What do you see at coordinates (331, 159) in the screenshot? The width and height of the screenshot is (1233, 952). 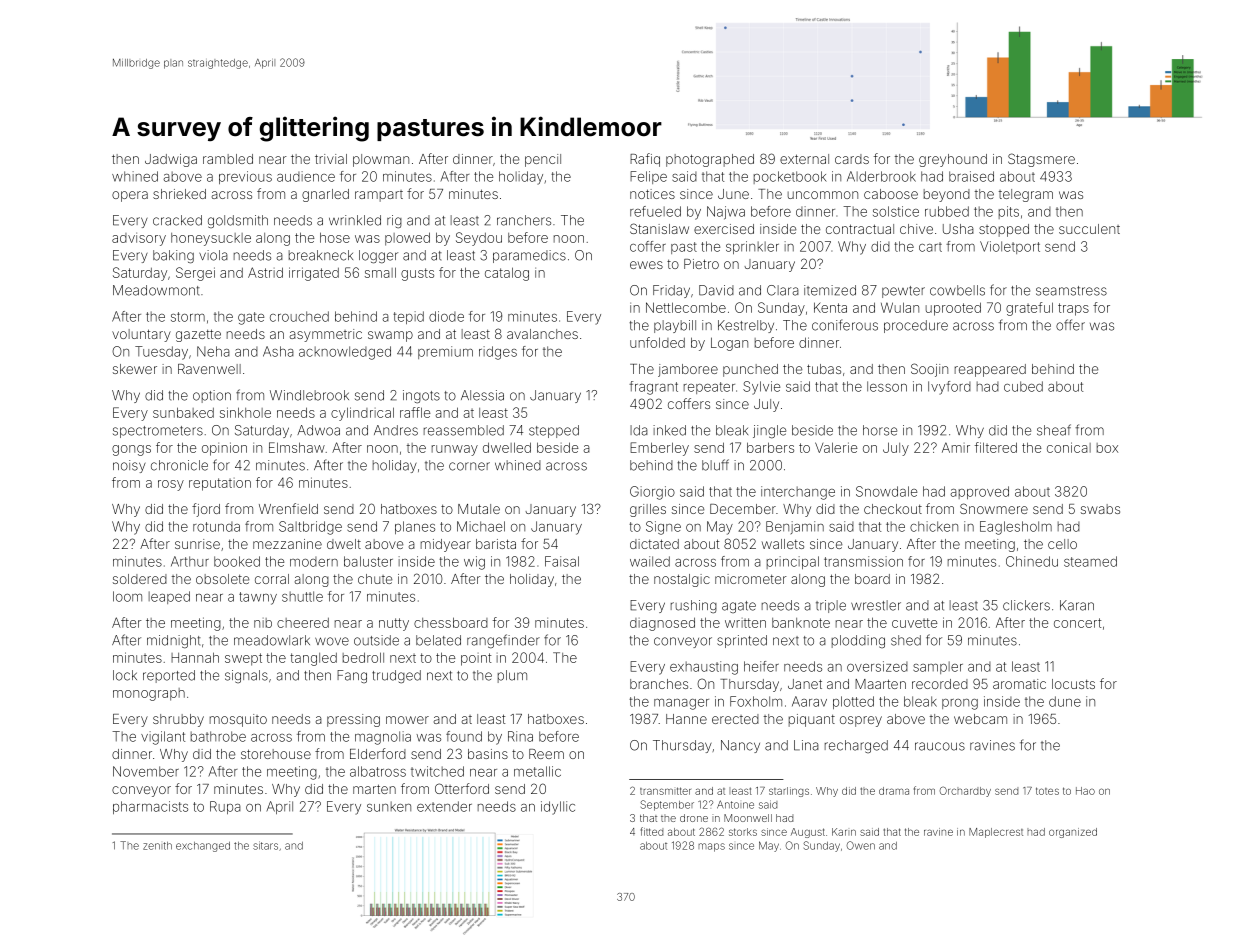 I see `trivial` at bounding box center [331, 159].
